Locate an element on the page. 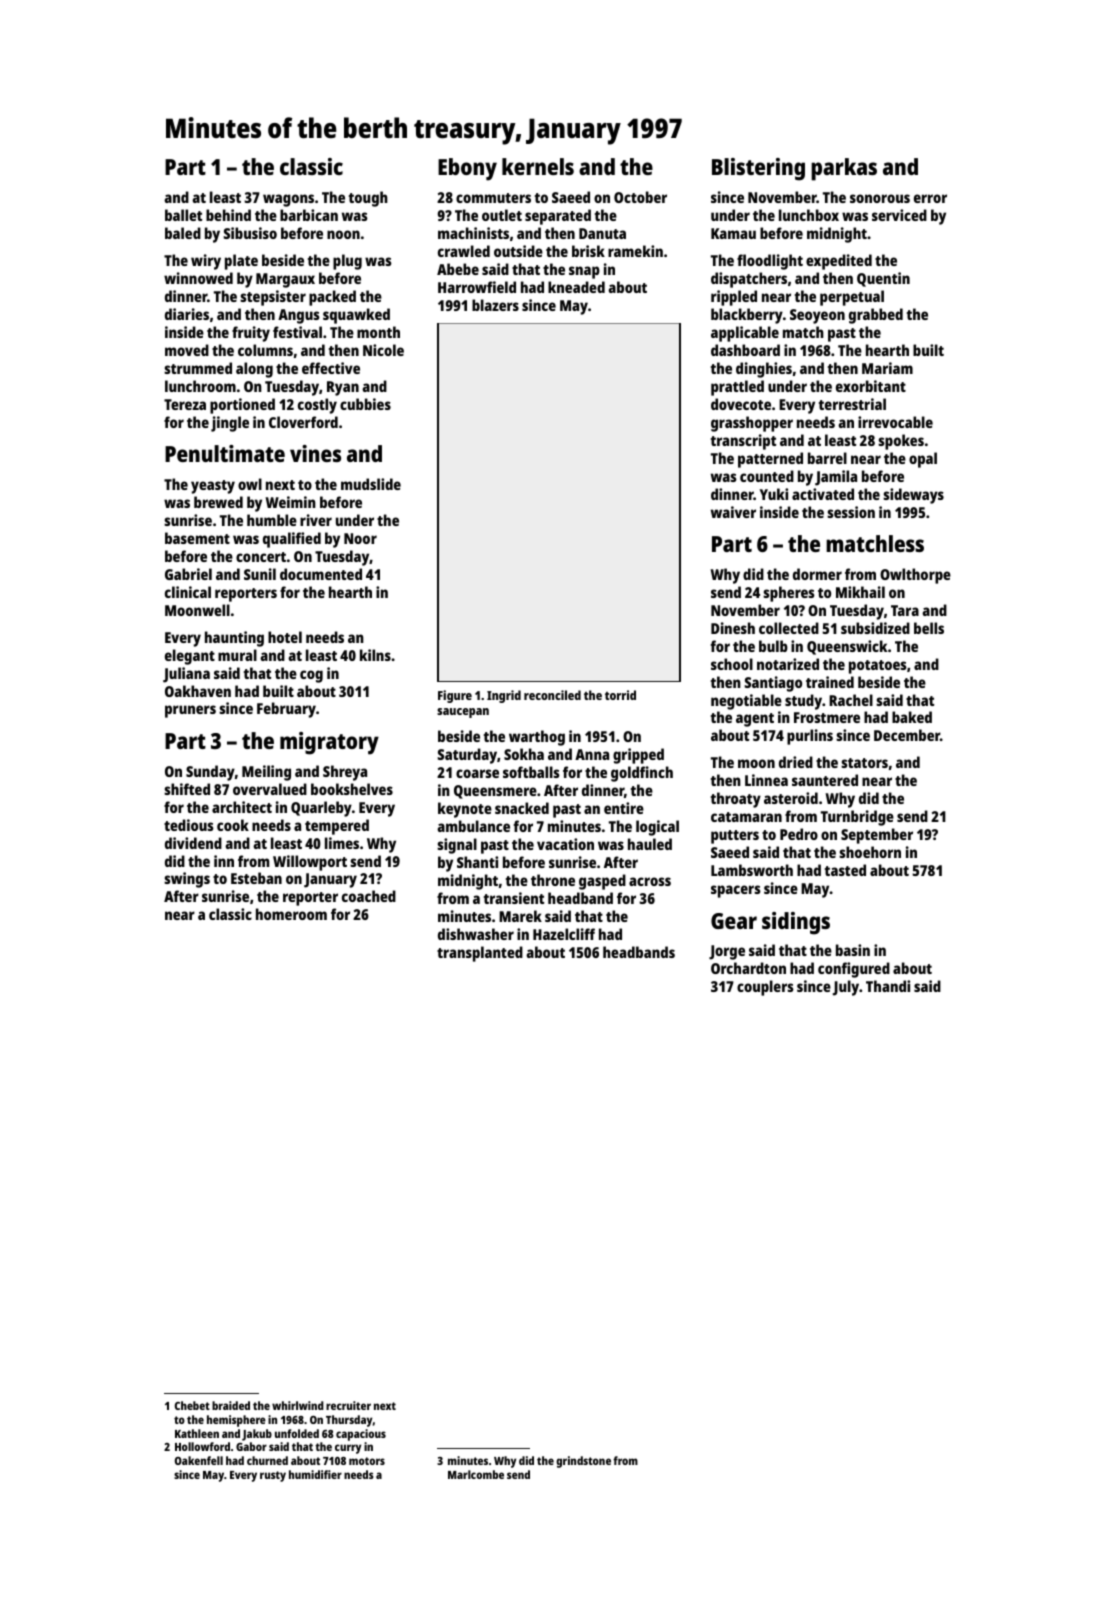 The image size is (1118, 1619). July is located at coordinates (846, 988).
